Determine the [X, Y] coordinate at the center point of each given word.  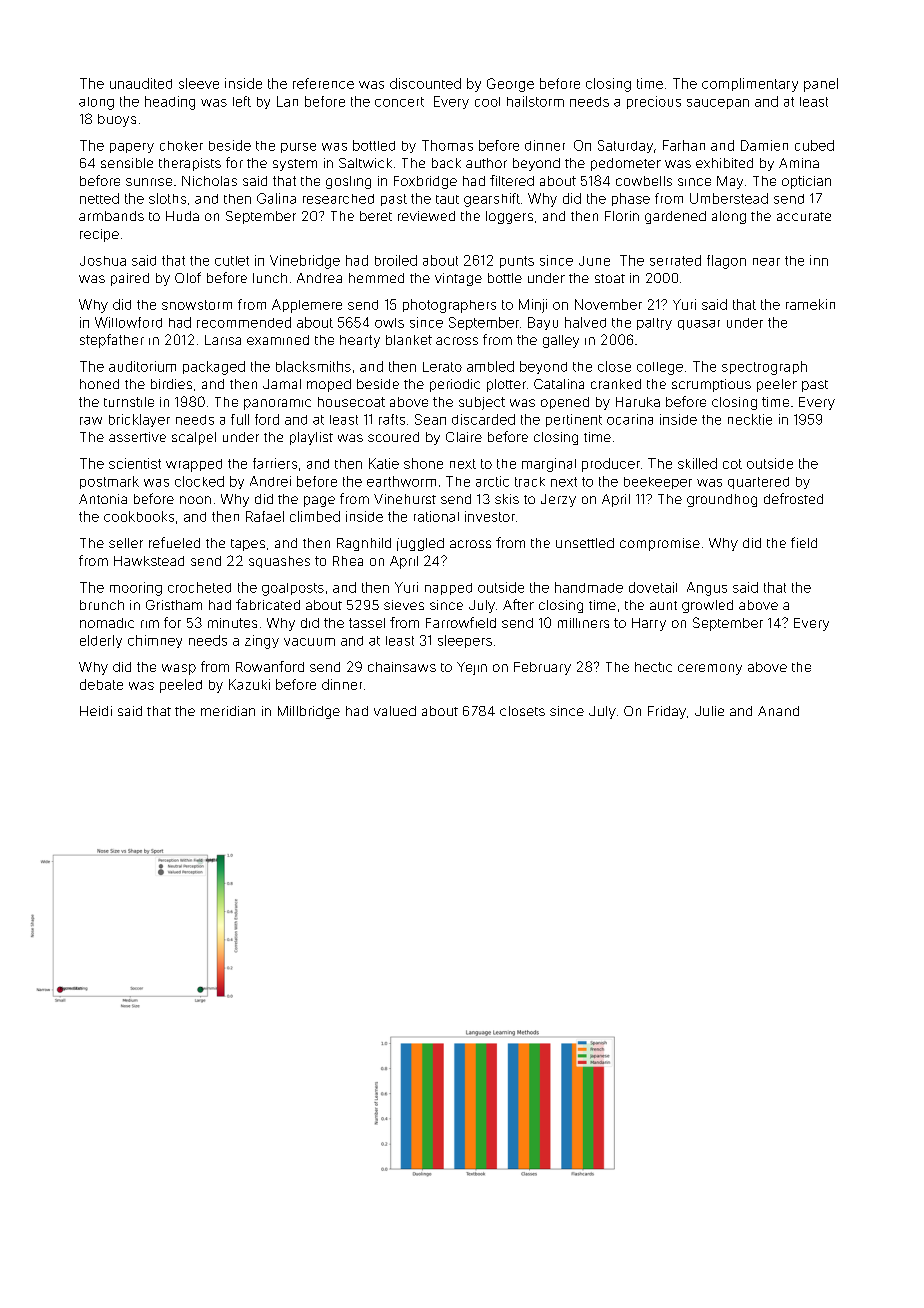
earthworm [401, 481]
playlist [311, 438]
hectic [653, 667]
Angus [707, 589]
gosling [348, 182]
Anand [778, 711]
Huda [182, 216]
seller [126, 543]
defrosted [793, 498]
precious [654, 102]
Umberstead [729, 198]
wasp [179, 669]
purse [298, 148]
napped [448, 589]
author [486, 163]
